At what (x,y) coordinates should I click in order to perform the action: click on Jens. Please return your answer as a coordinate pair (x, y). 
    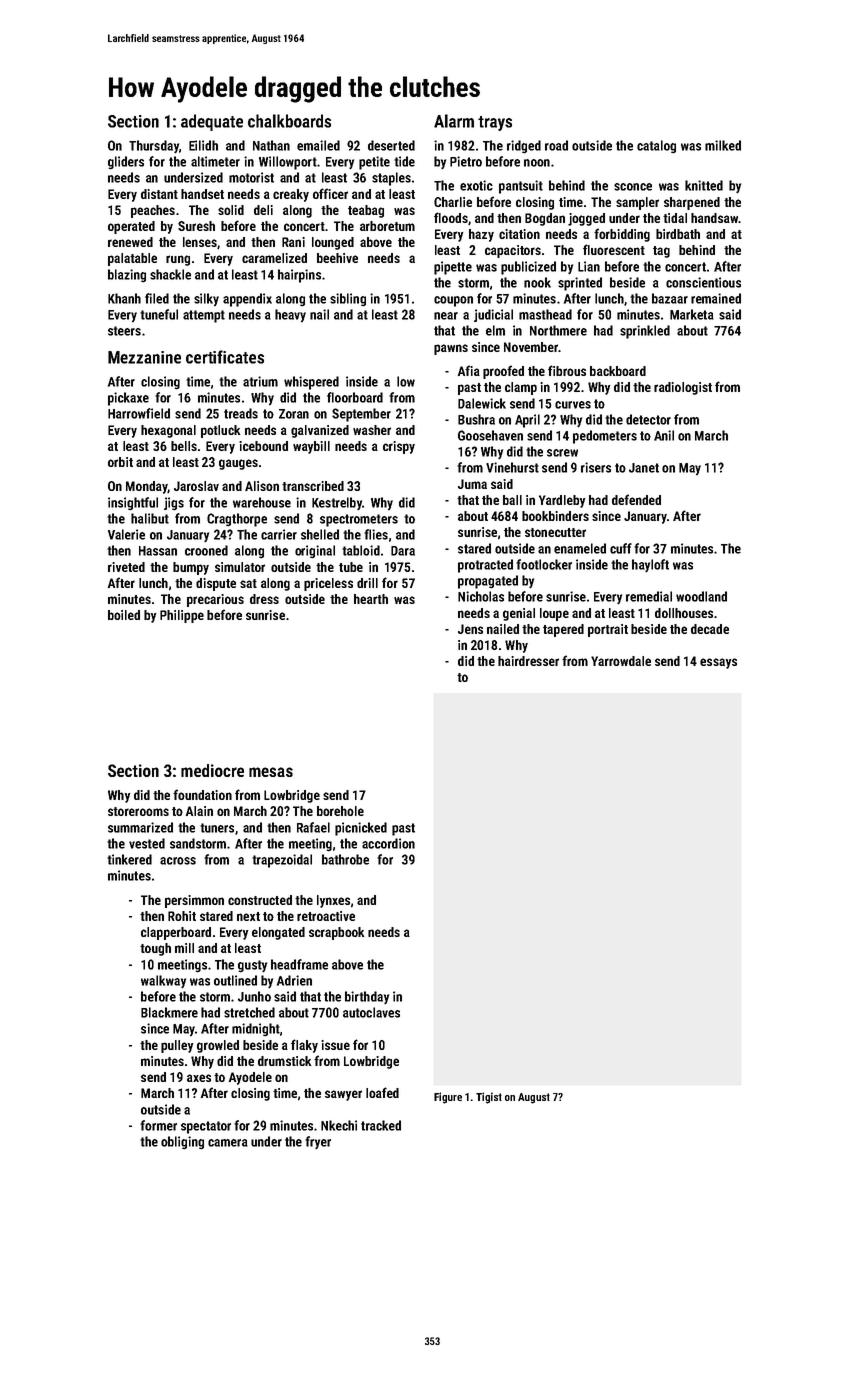
    Looking at the image, I should click on (470, 629).
